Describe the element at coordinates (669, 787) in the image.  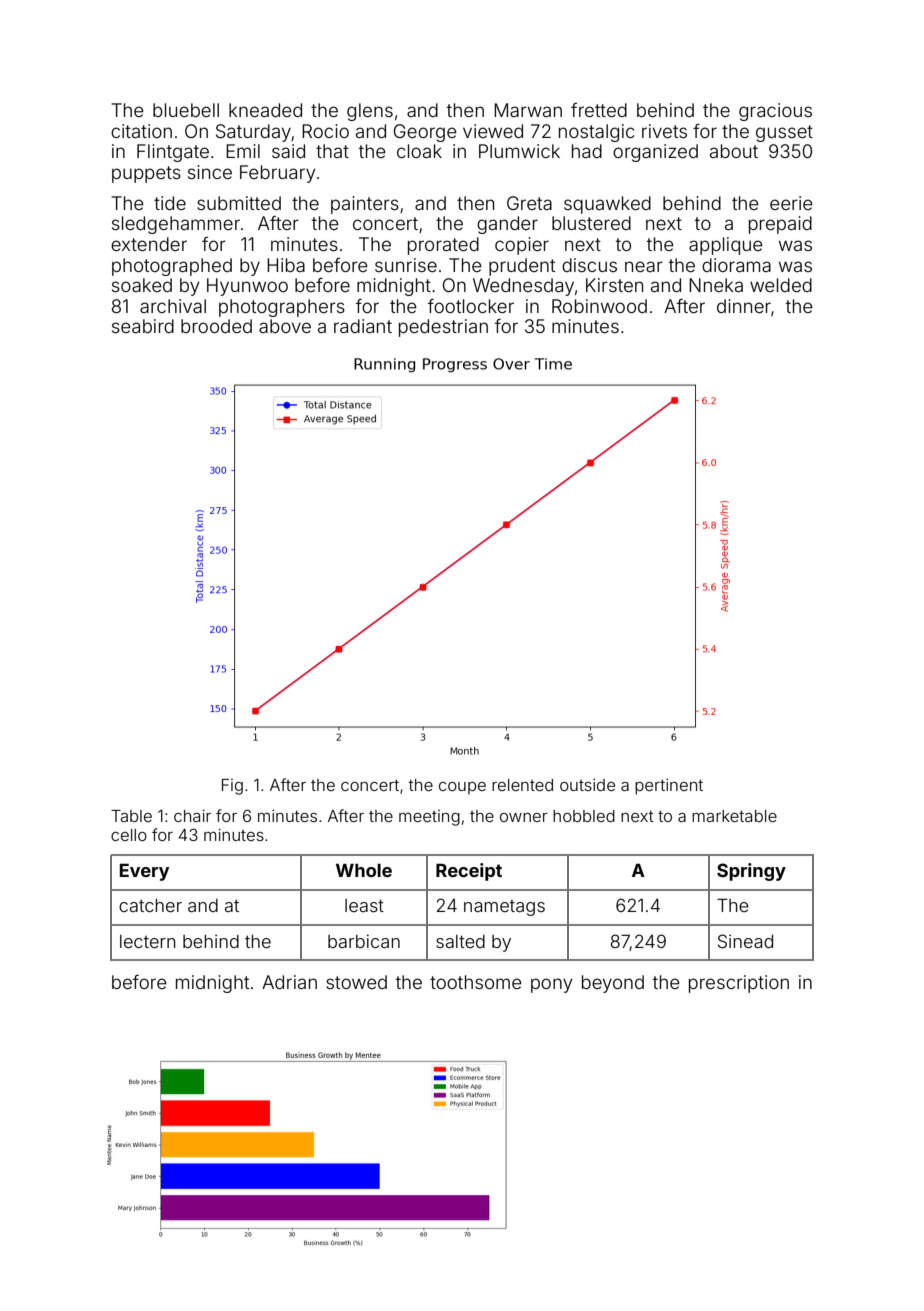
I see `pertinent` at that location.
